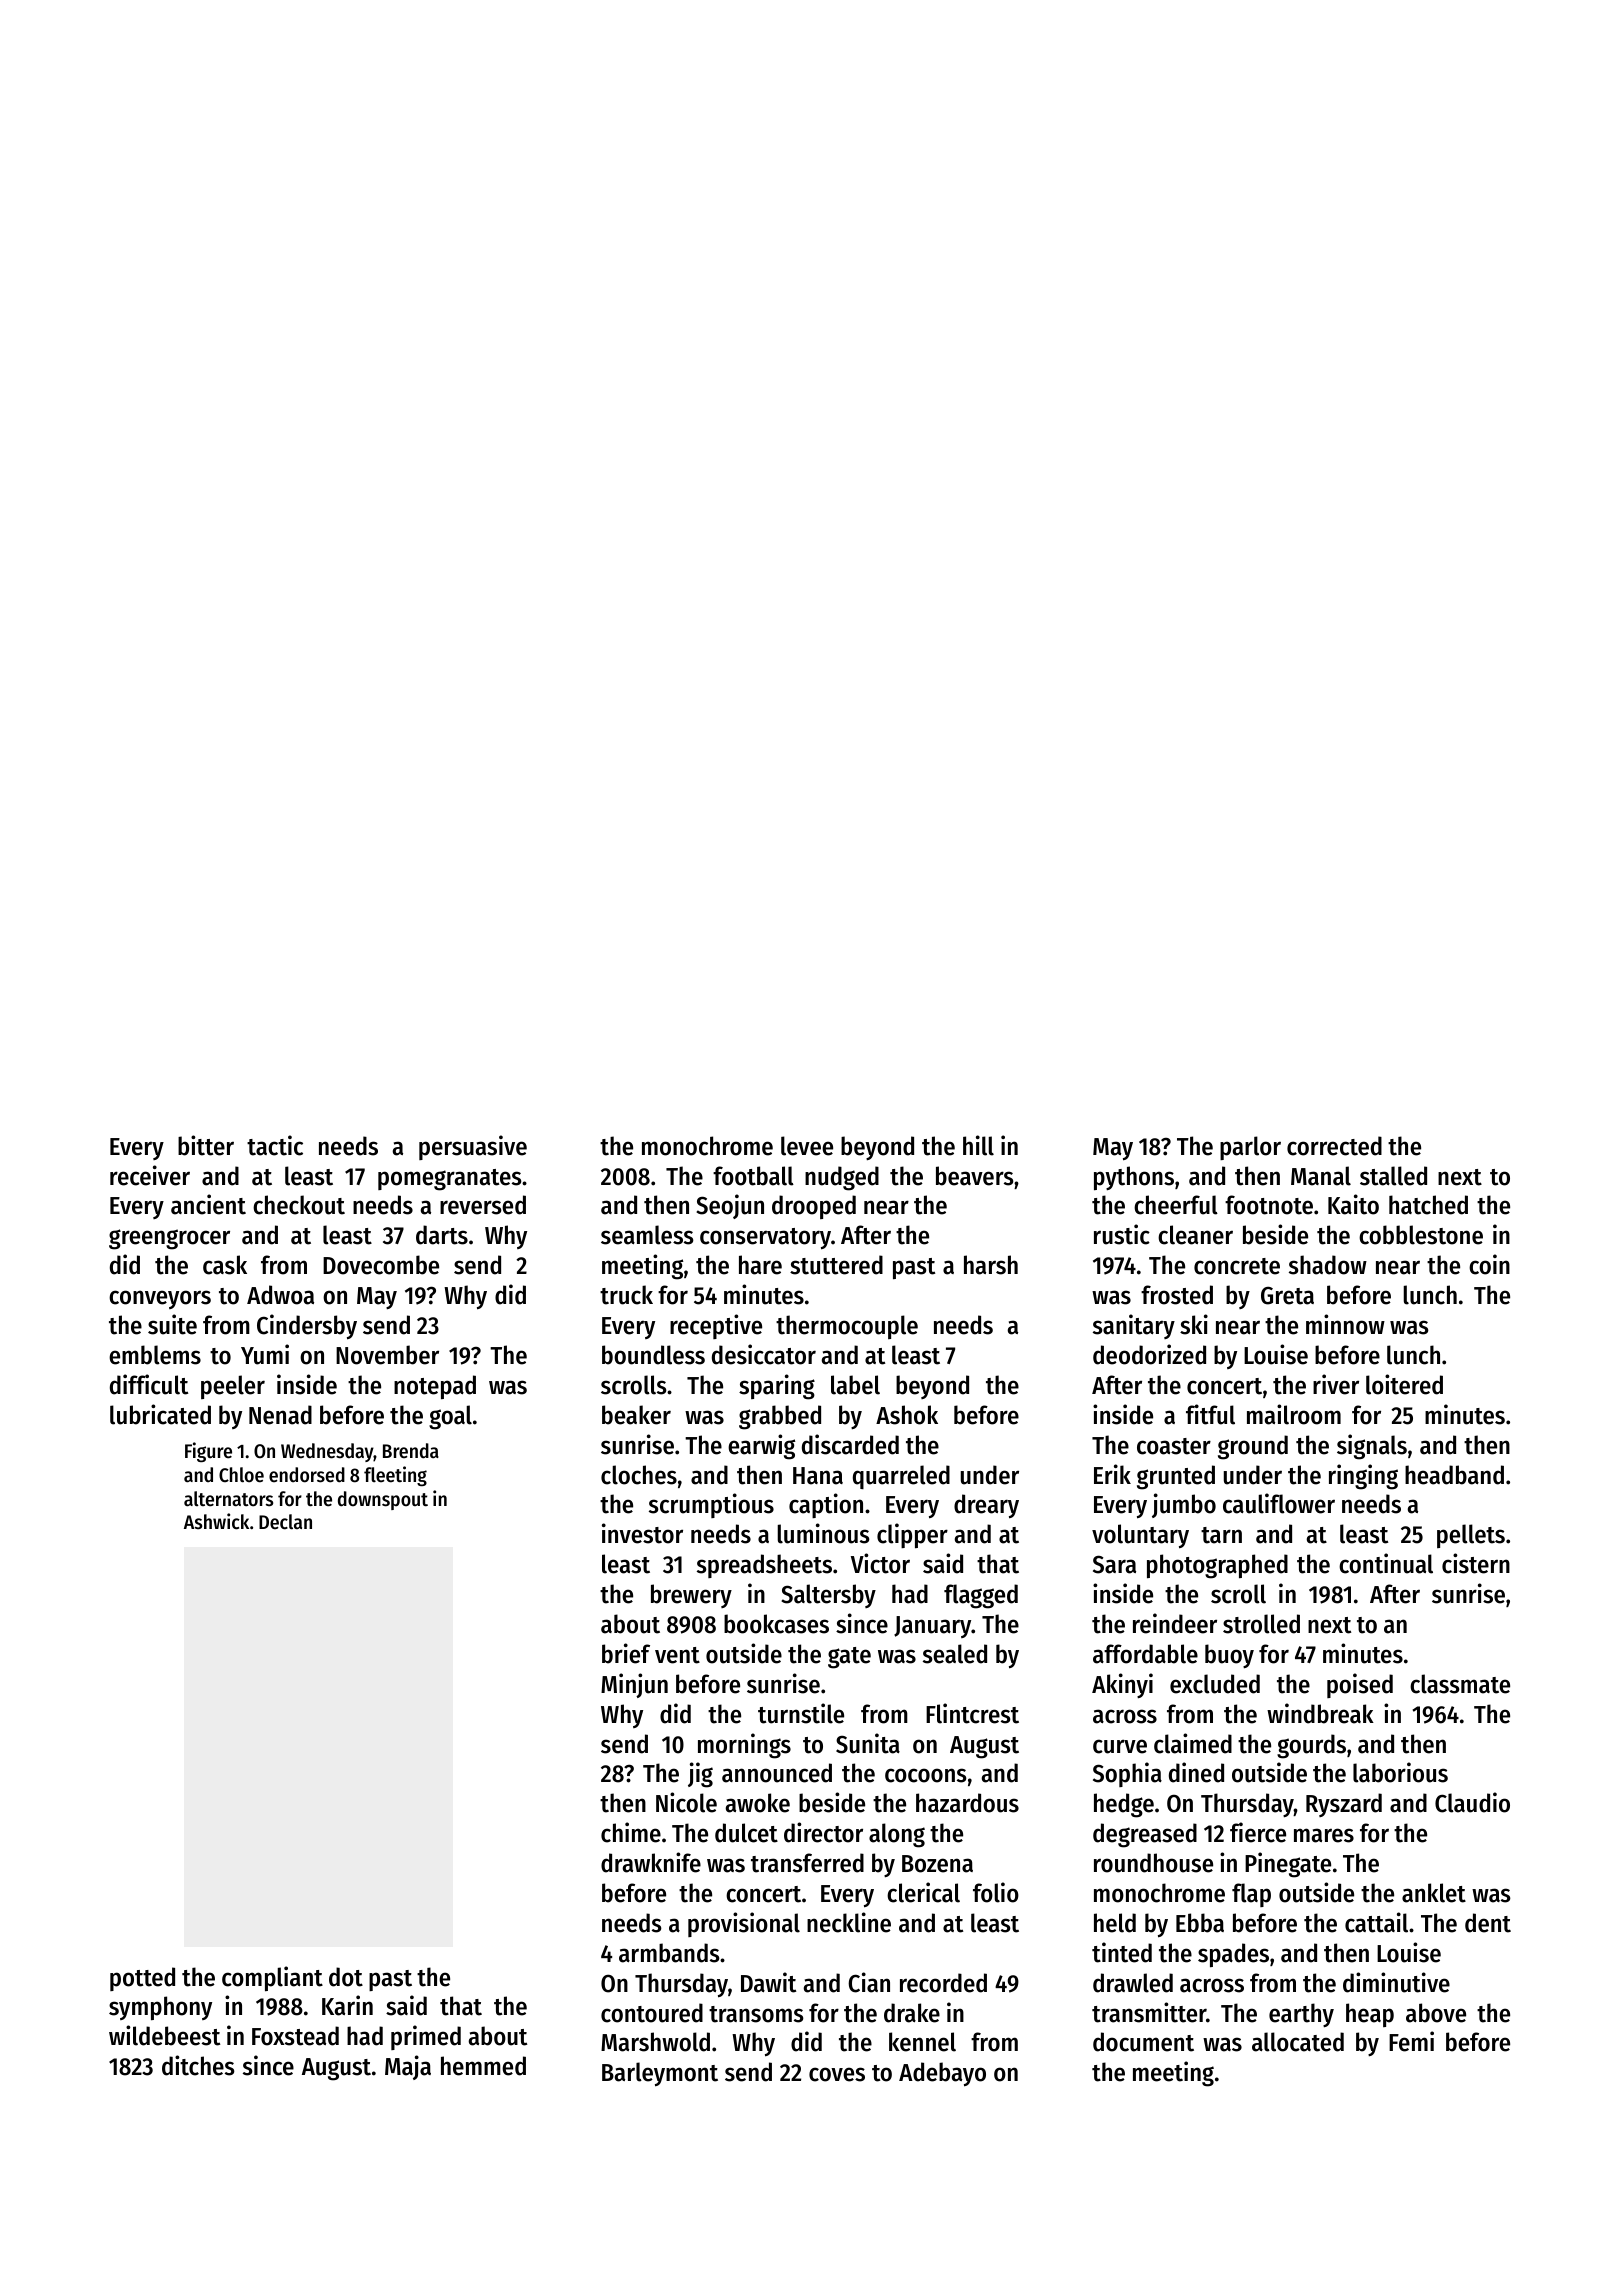 This page has width=1620, height=2292. I want to click on dent, so click(1488, 1923).
